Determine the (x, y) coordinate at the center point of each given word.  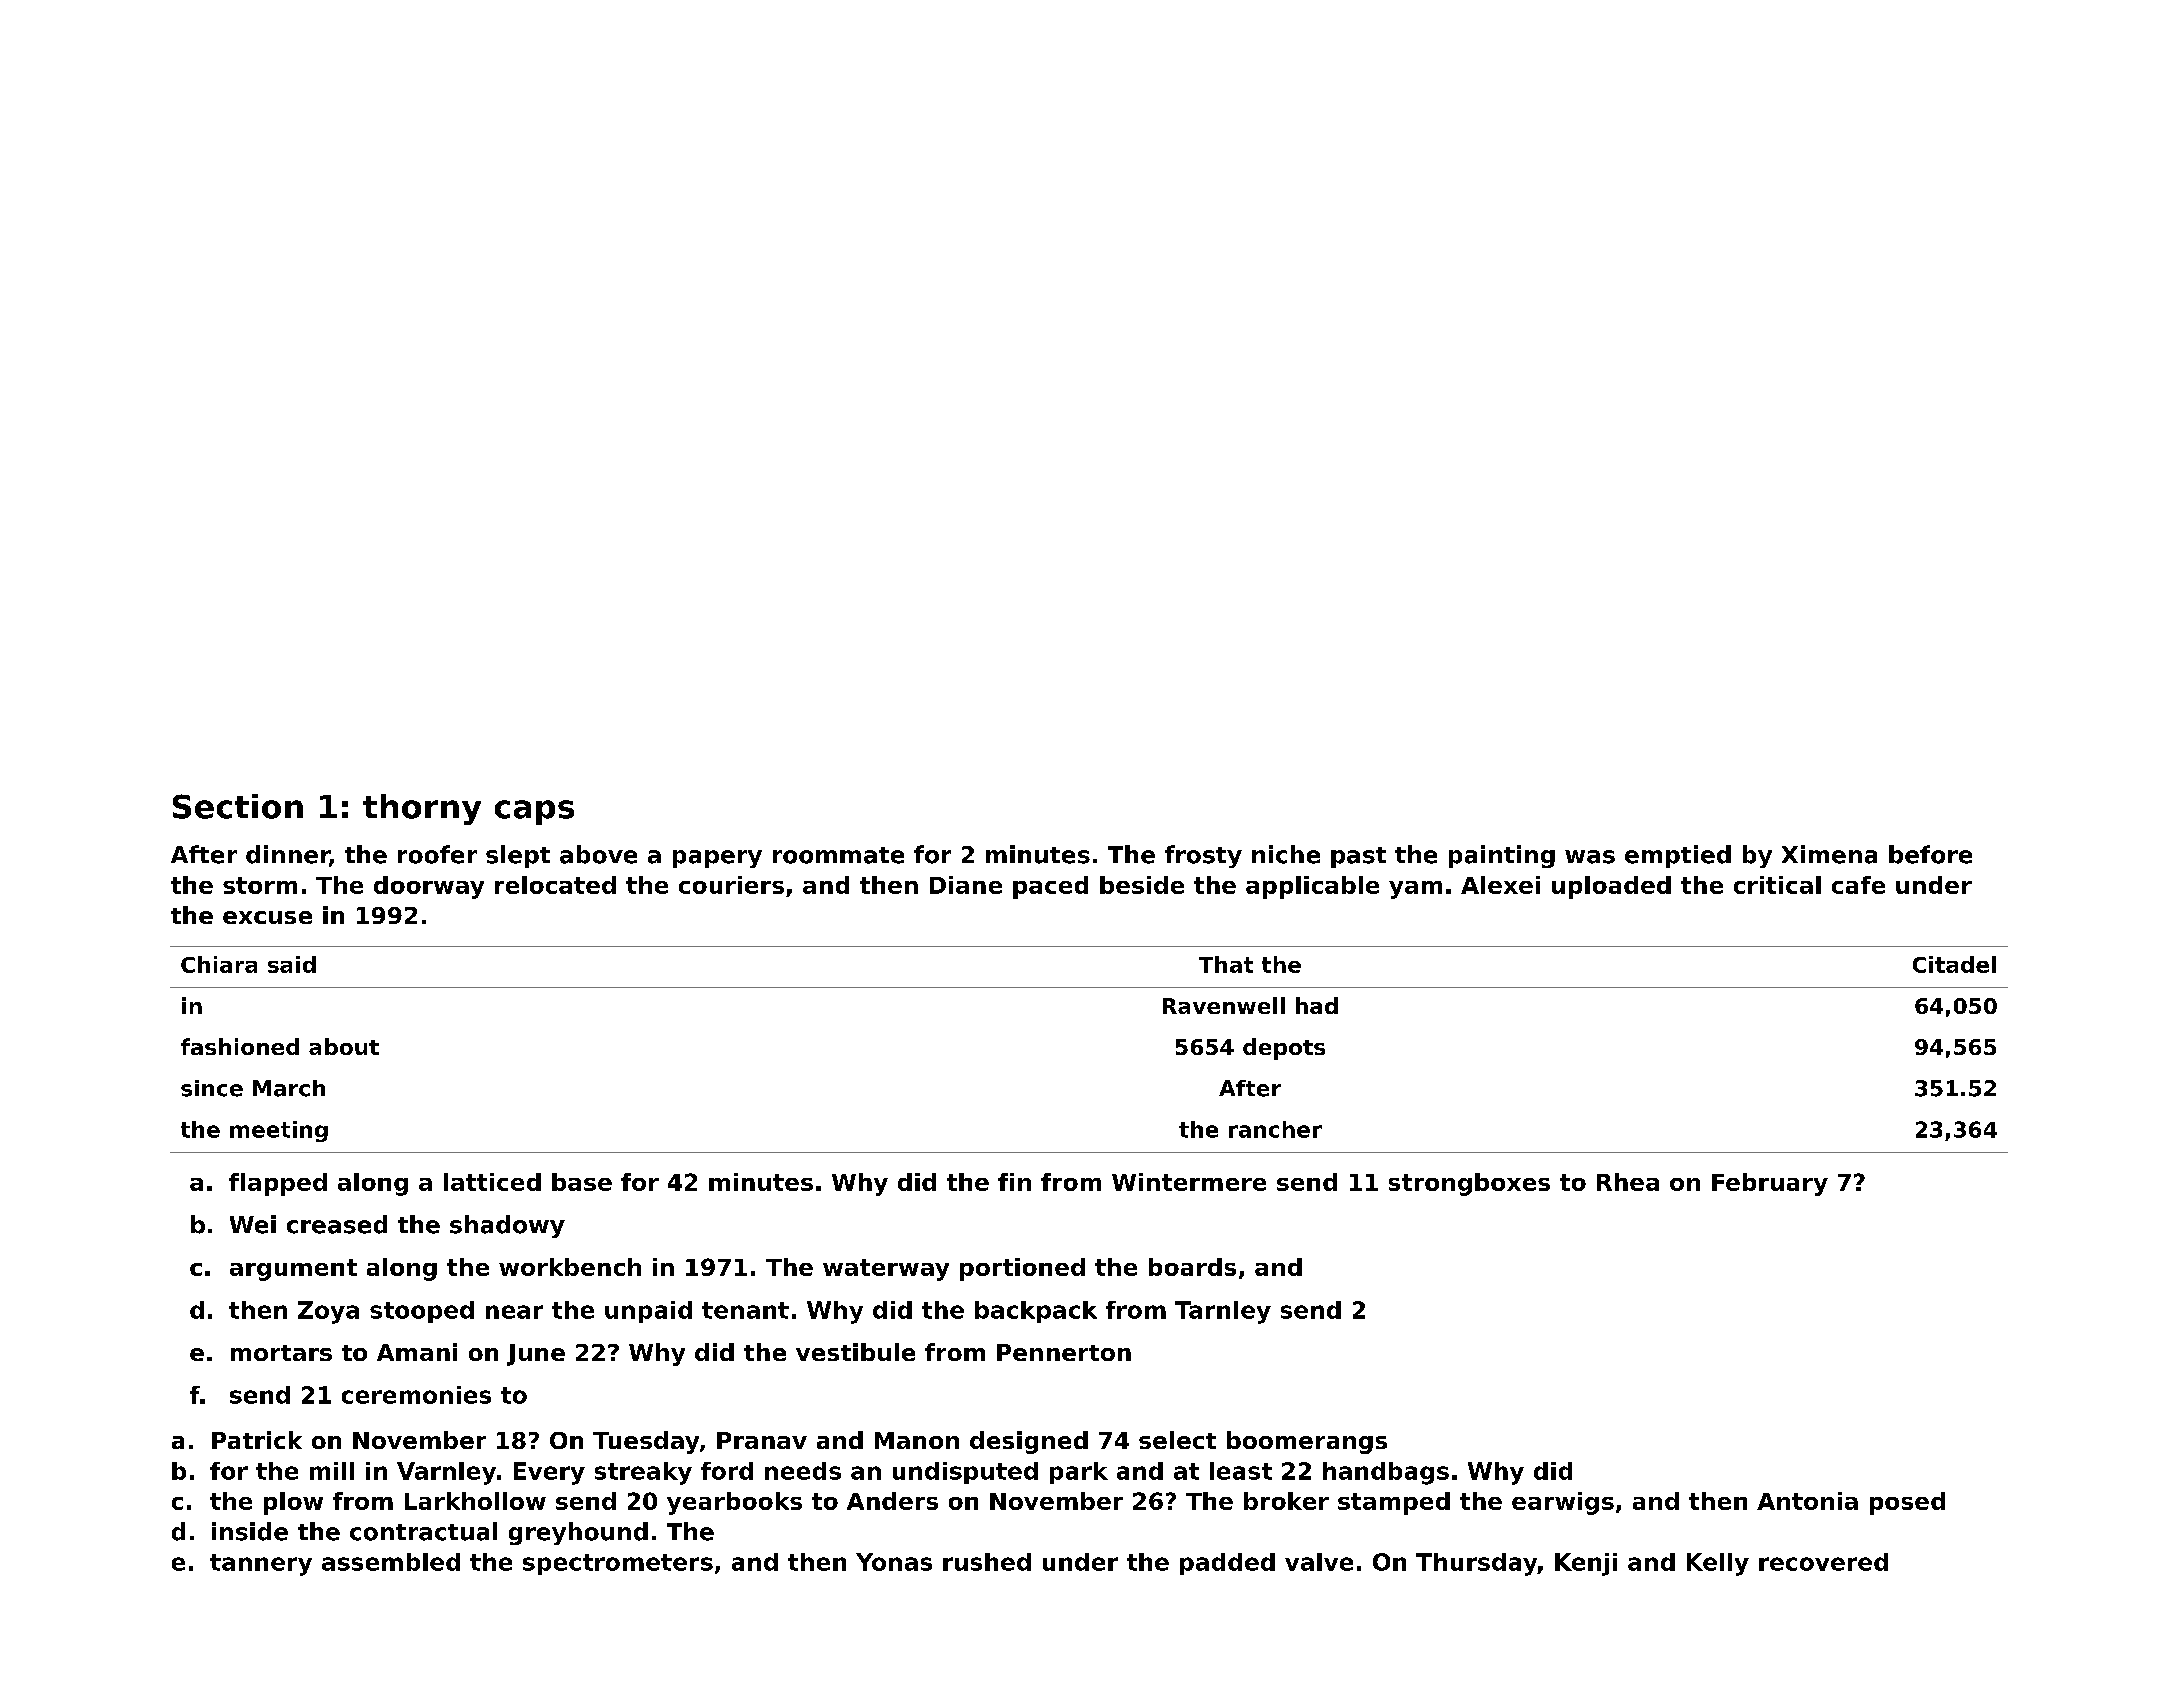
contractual (423, 1531)
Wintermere (1189, 1182)
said (292, 964)
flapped (278, 1184)
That (1226, 964)
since (212, 1088)
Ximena (1829, 854)
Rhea (1628, 1182)
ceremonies (416, 1395)
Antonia (1807, 1501)
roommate (838, 855)
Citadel (1954, 964)
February (1770, 1184)
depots (1284, 1049)
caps (534, 812)
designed (1029, 1442)
